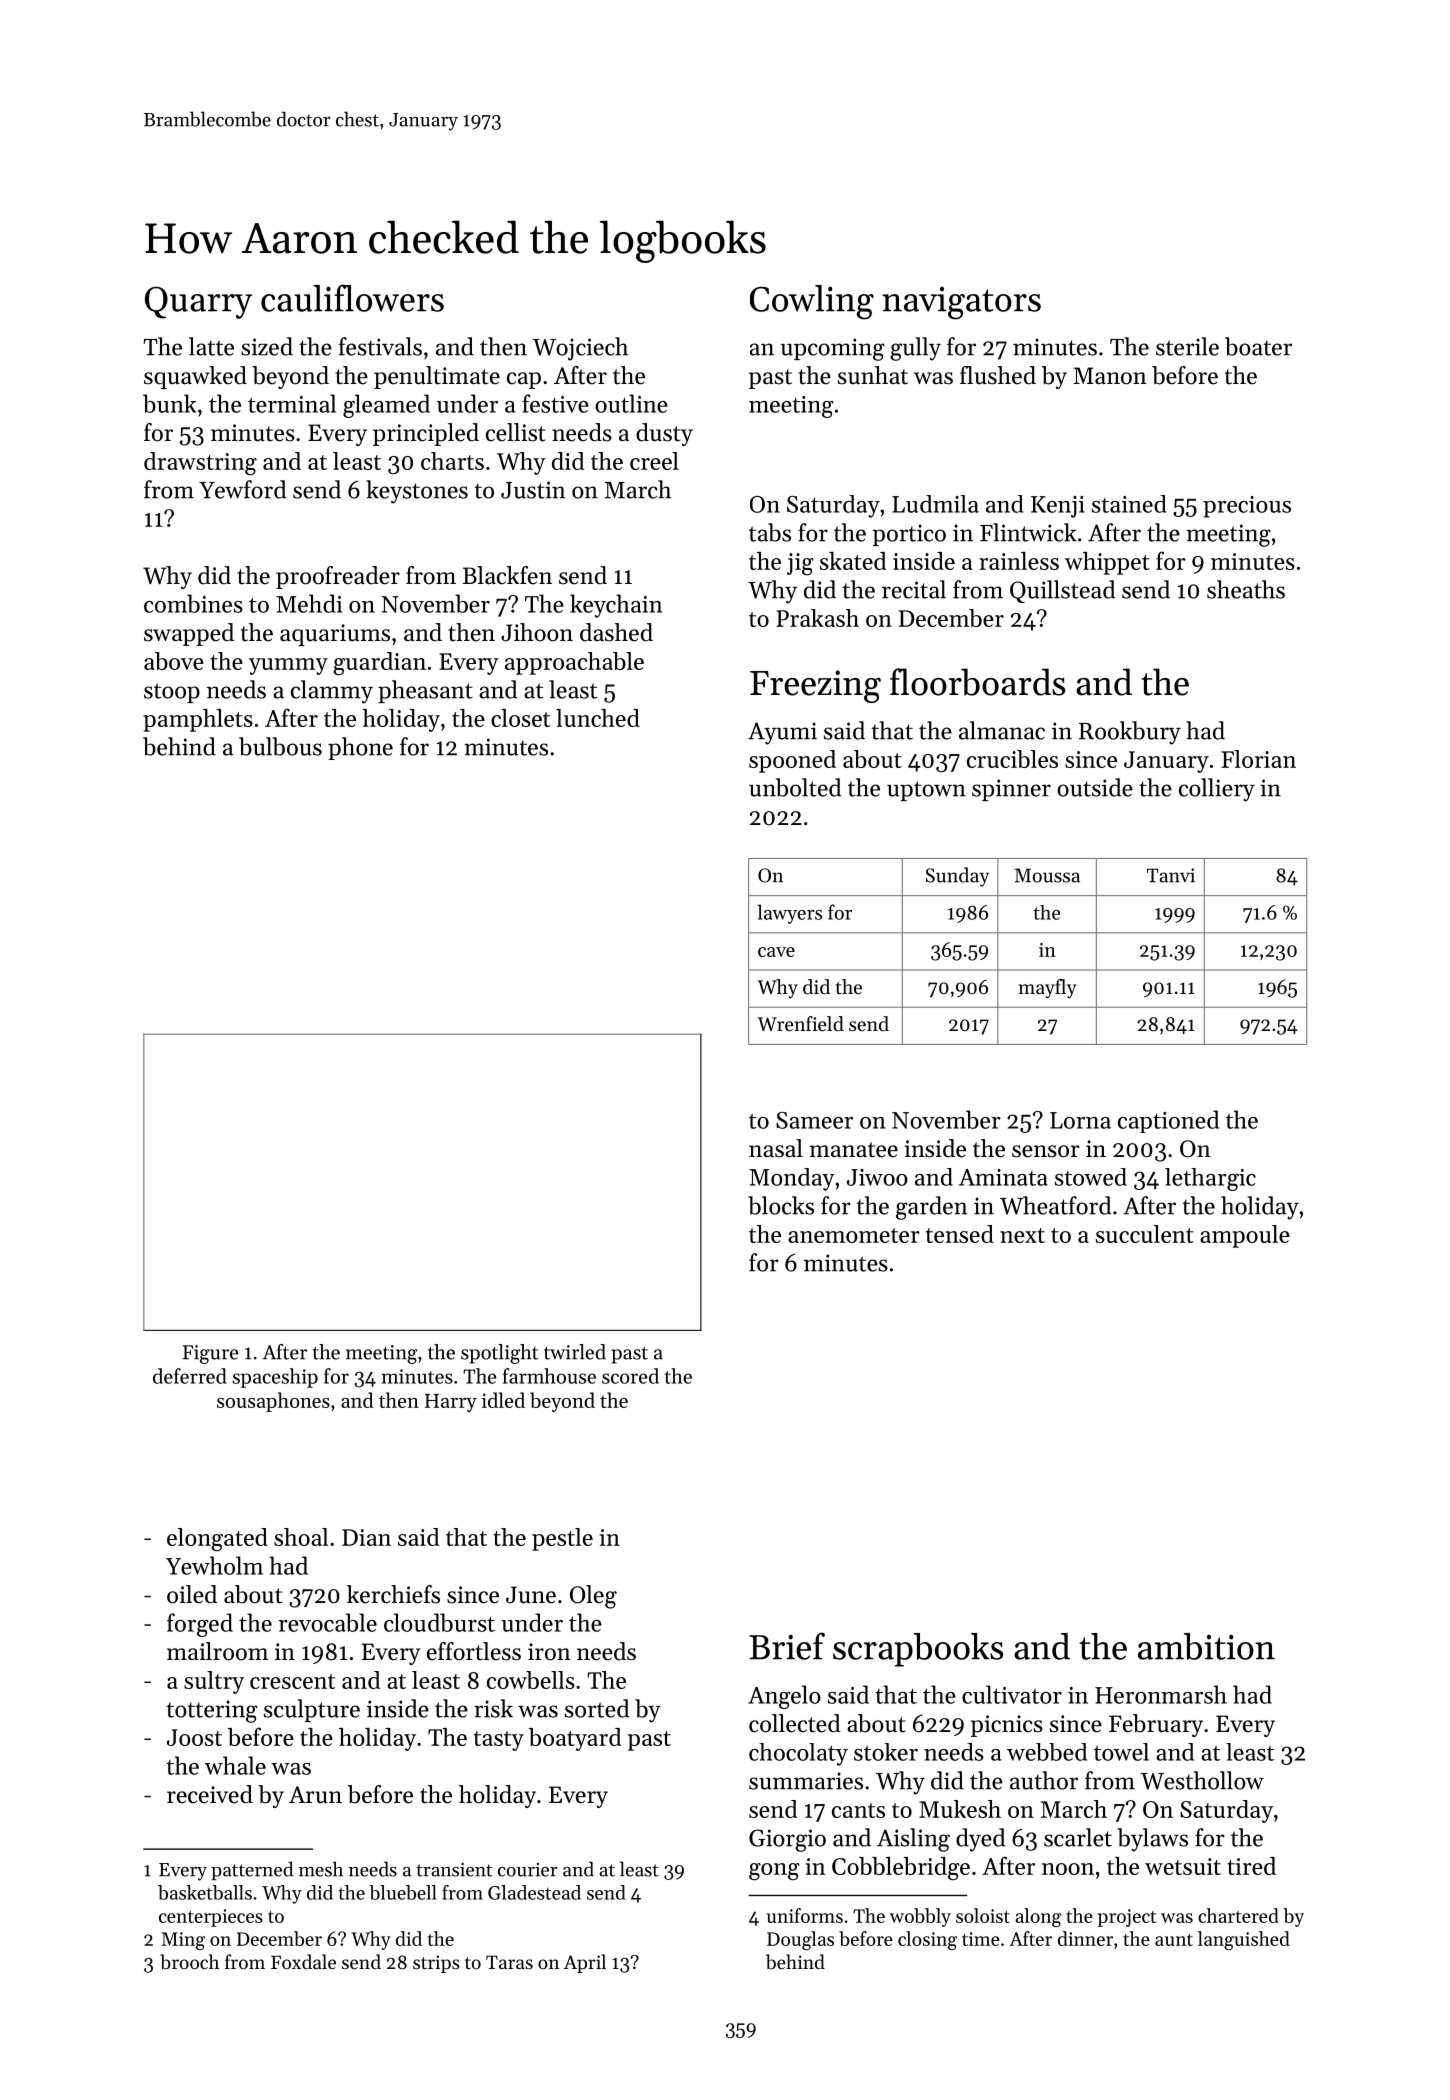  I want to click on bulbous, so click(280, 746).
